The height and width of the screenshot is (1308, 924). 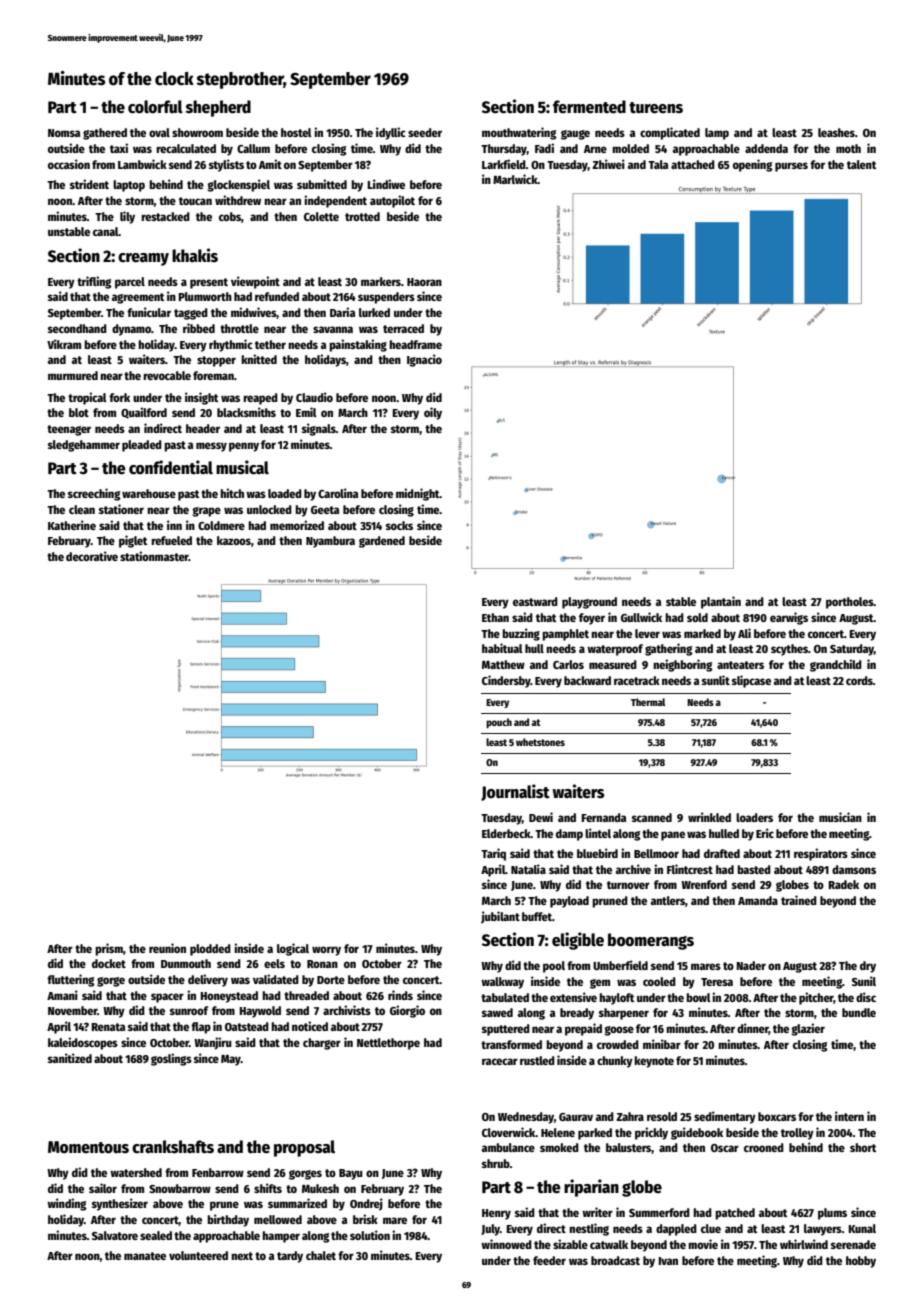 What do you see at coordinates (589, 107) in the screenshot?
I see `fermented` at bounding box center [589, 107].
